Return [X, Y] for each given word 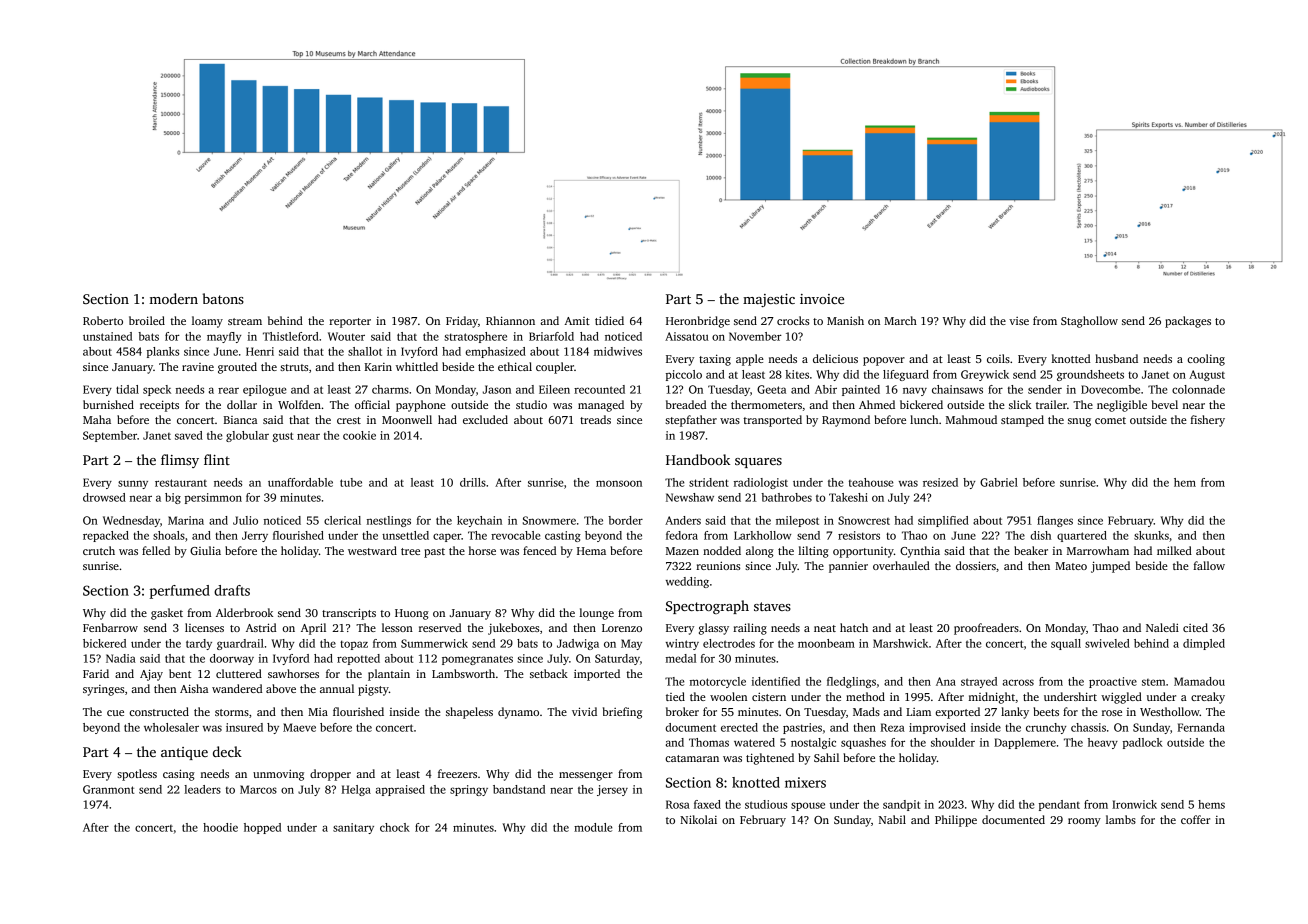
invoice [822, 299]
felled [156, 550]
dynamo [518, 713]
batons [223, 298]
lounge [596, 614]
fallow [1209, 565]
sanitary [353, 828]
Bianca [240, 420]
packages [1188, 322]
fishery [1207, 421]
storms [232, 712]
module [593, 827]
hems [1211, 804]
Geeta [771, 389]
